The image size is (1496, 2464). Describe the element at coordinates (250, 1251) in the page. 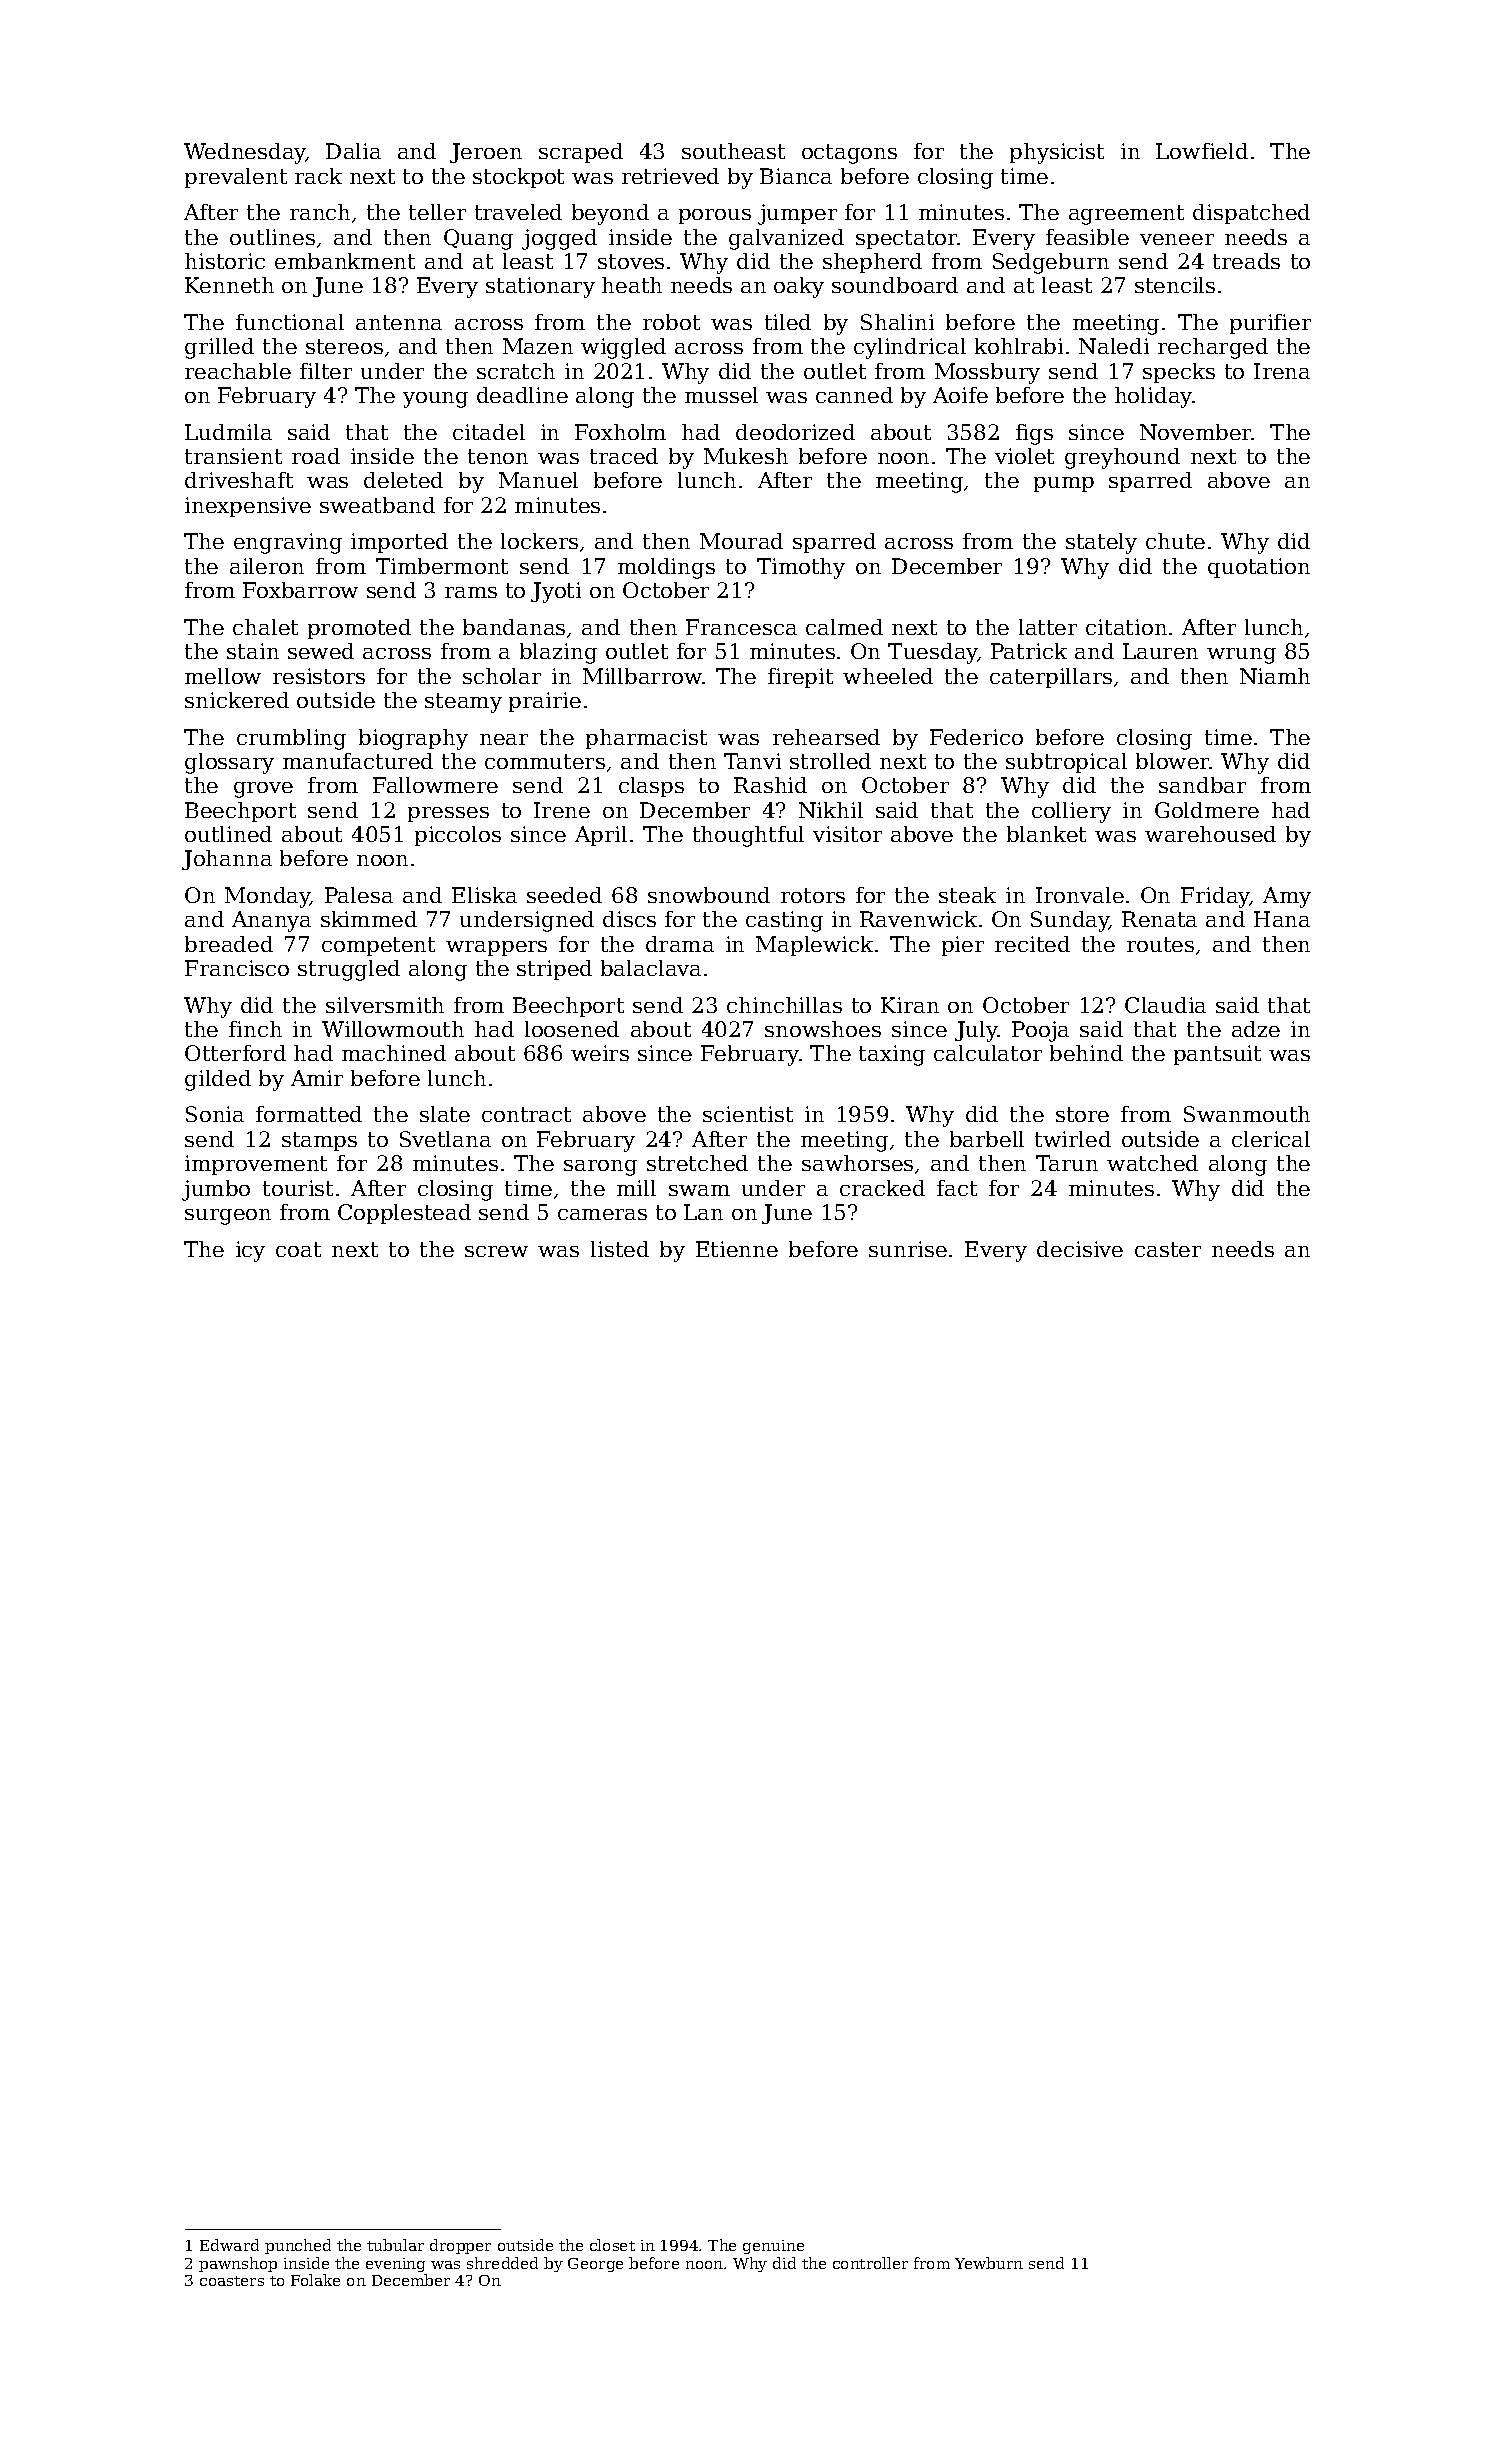

I see `icy` at that location.
